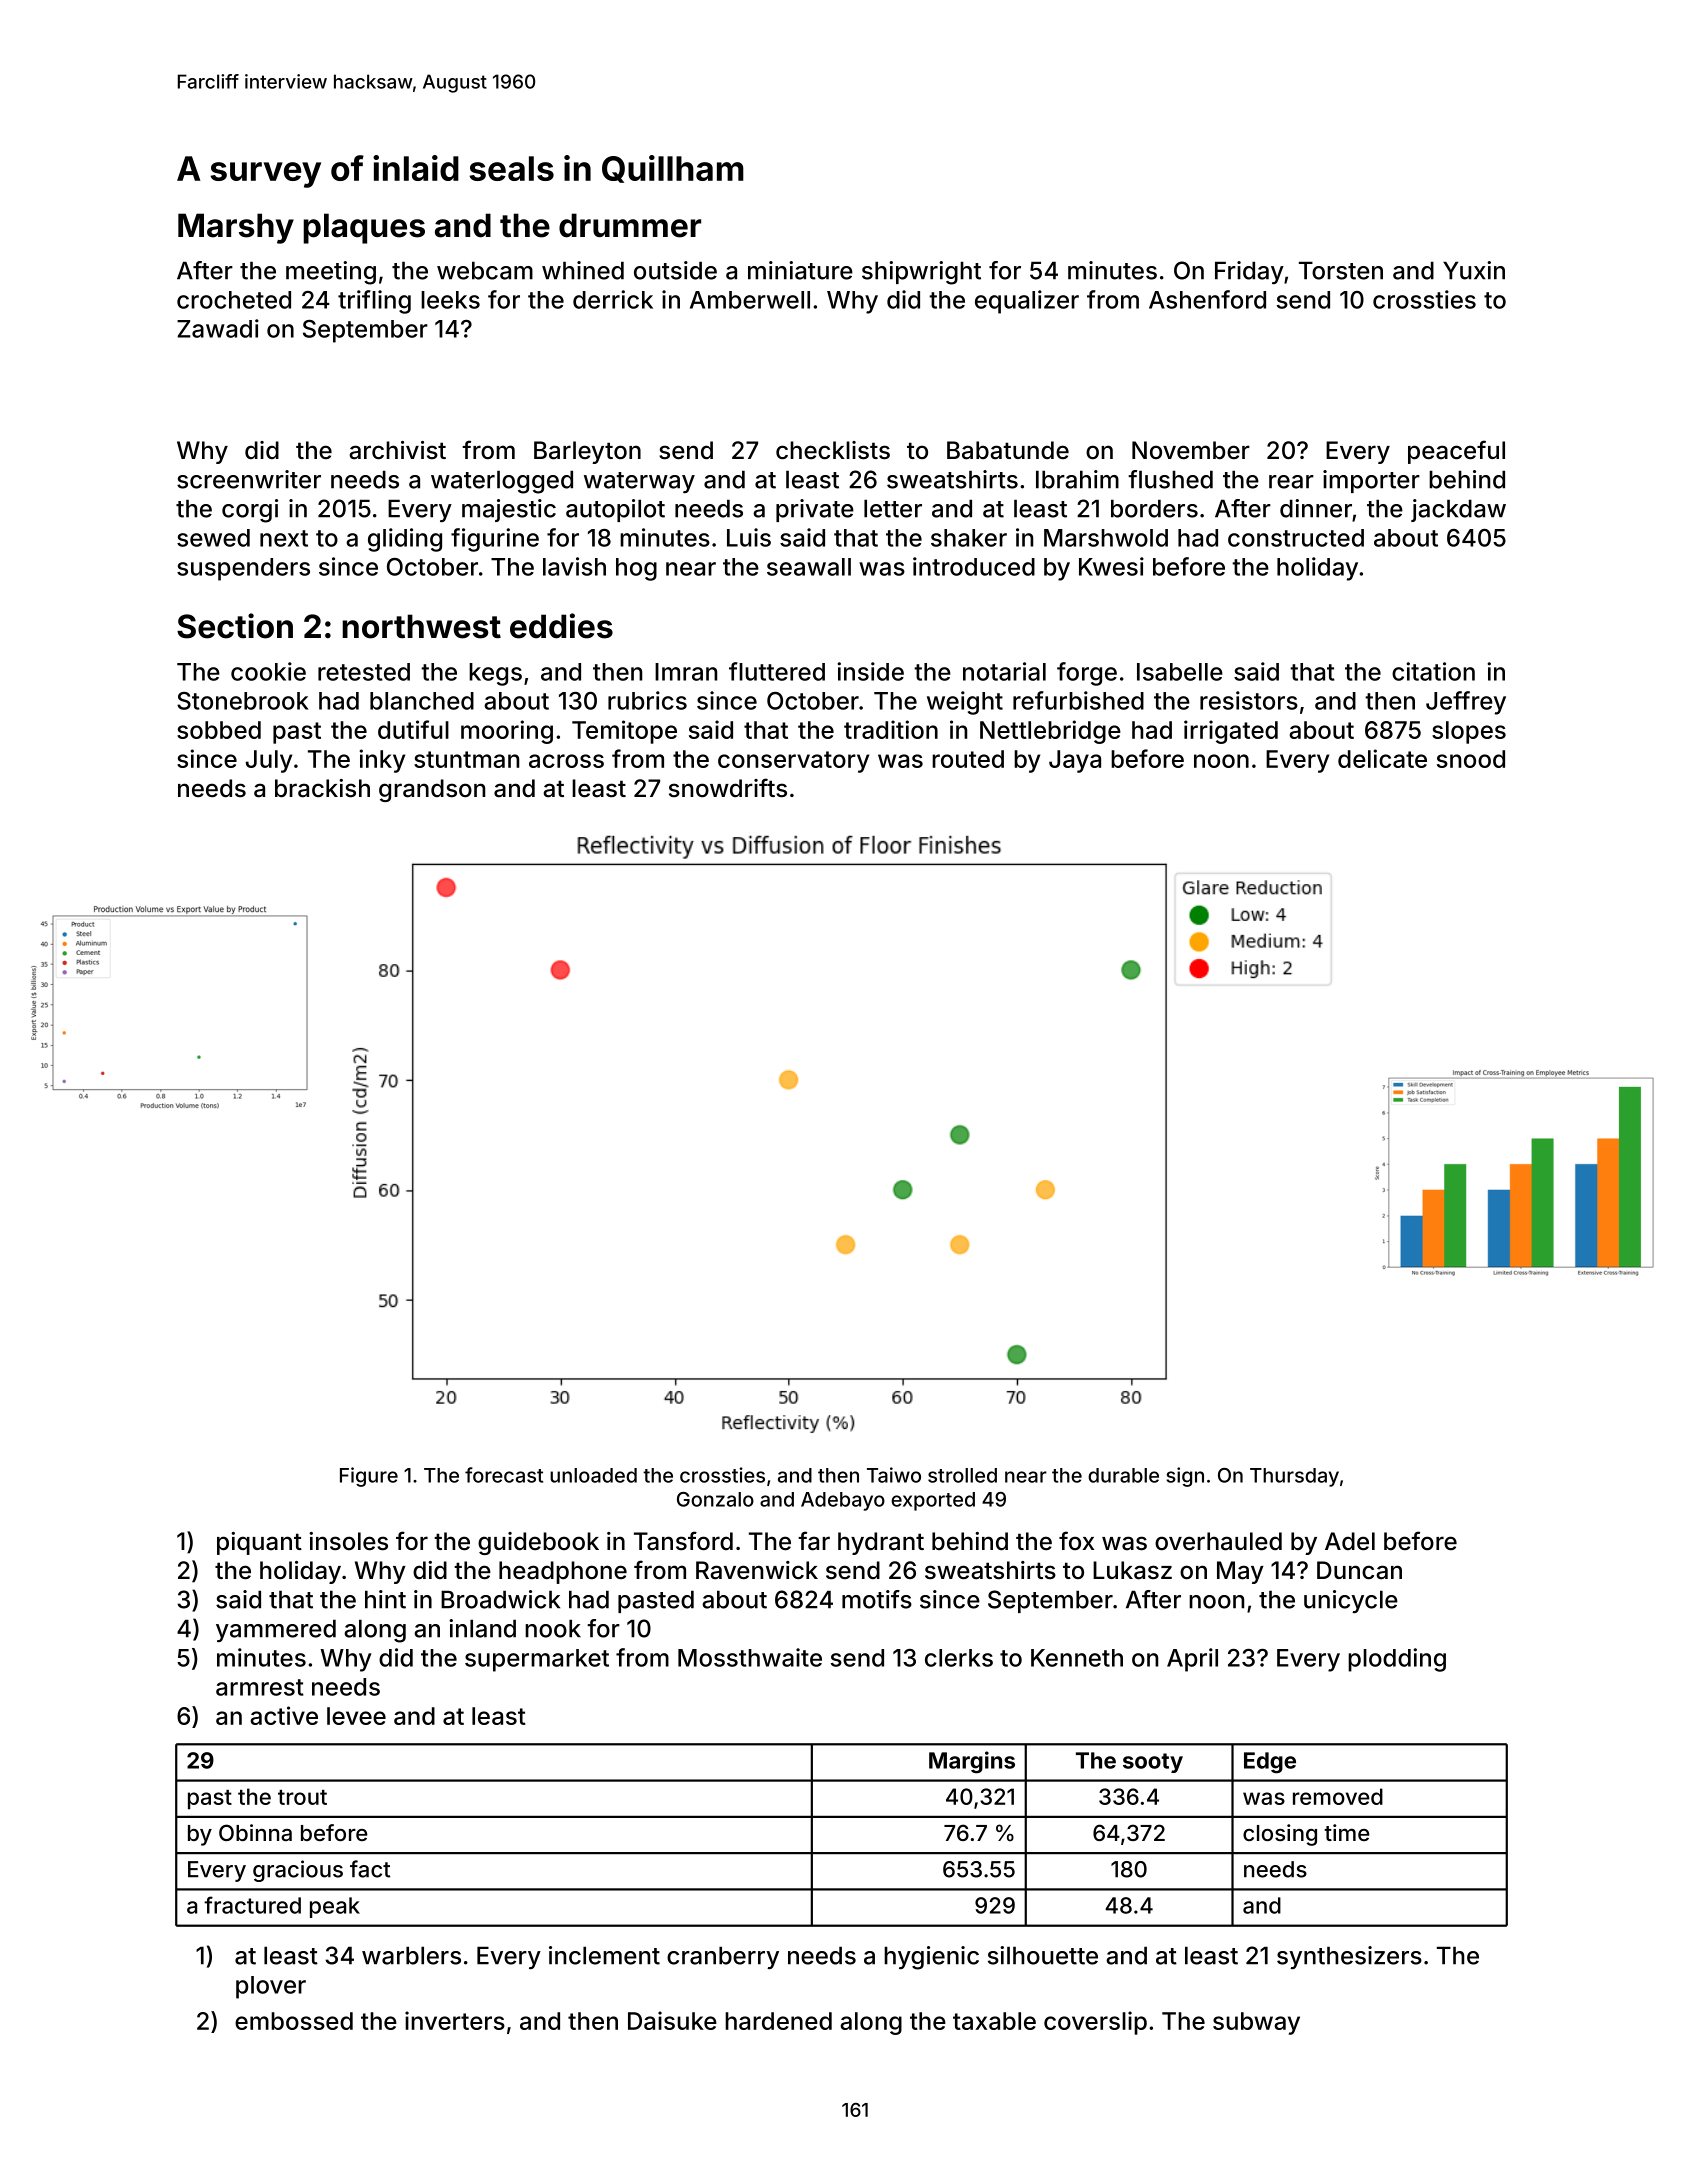 This document has width=1683, height=2178. Describe the element at coordinates (322, 788) in the document. I see `brackish` at that location.
